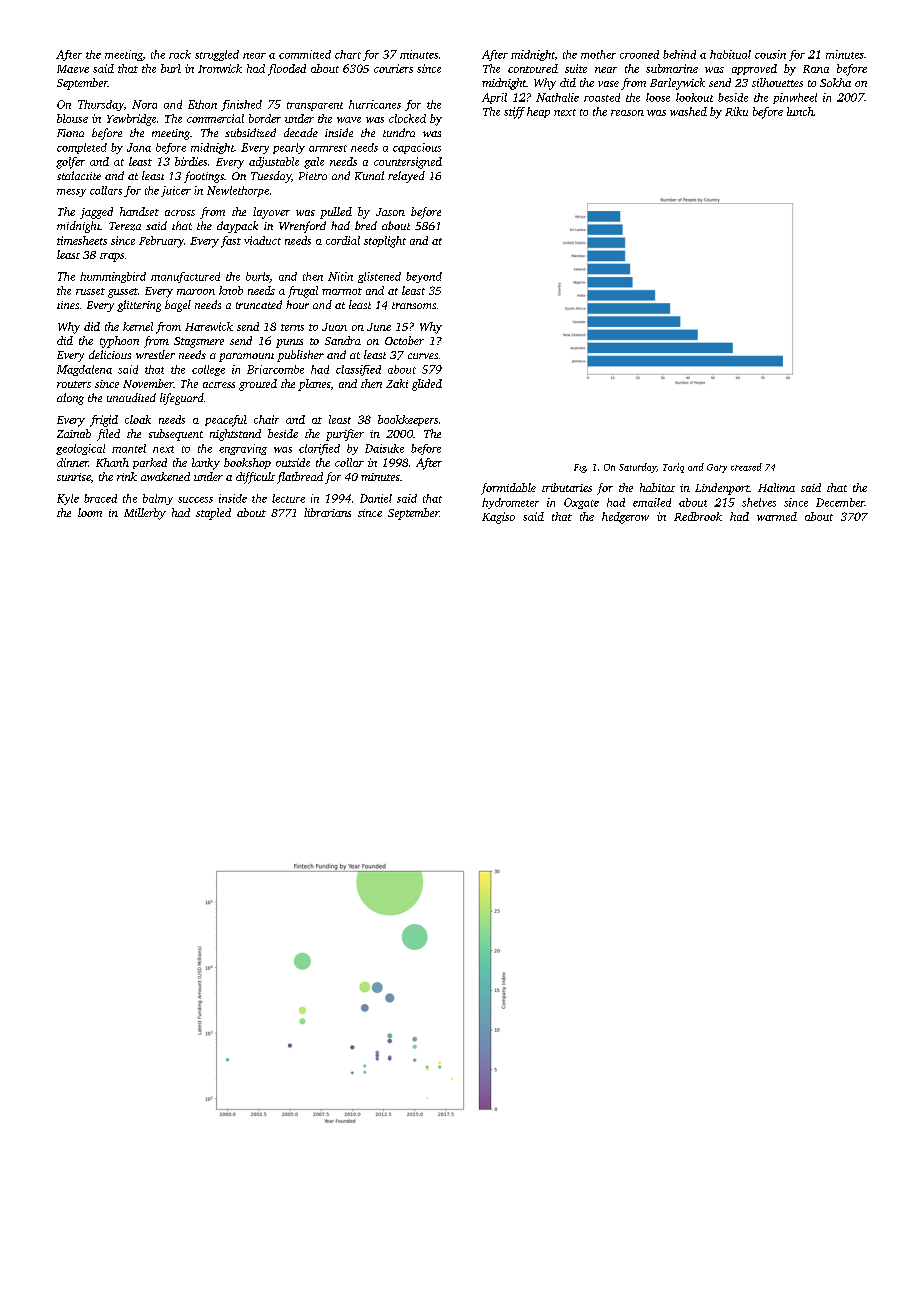 This document has height=1308, width=924. Describe the element at coordinates (113, 277) in the document. I see `hummingbird` at that location.
